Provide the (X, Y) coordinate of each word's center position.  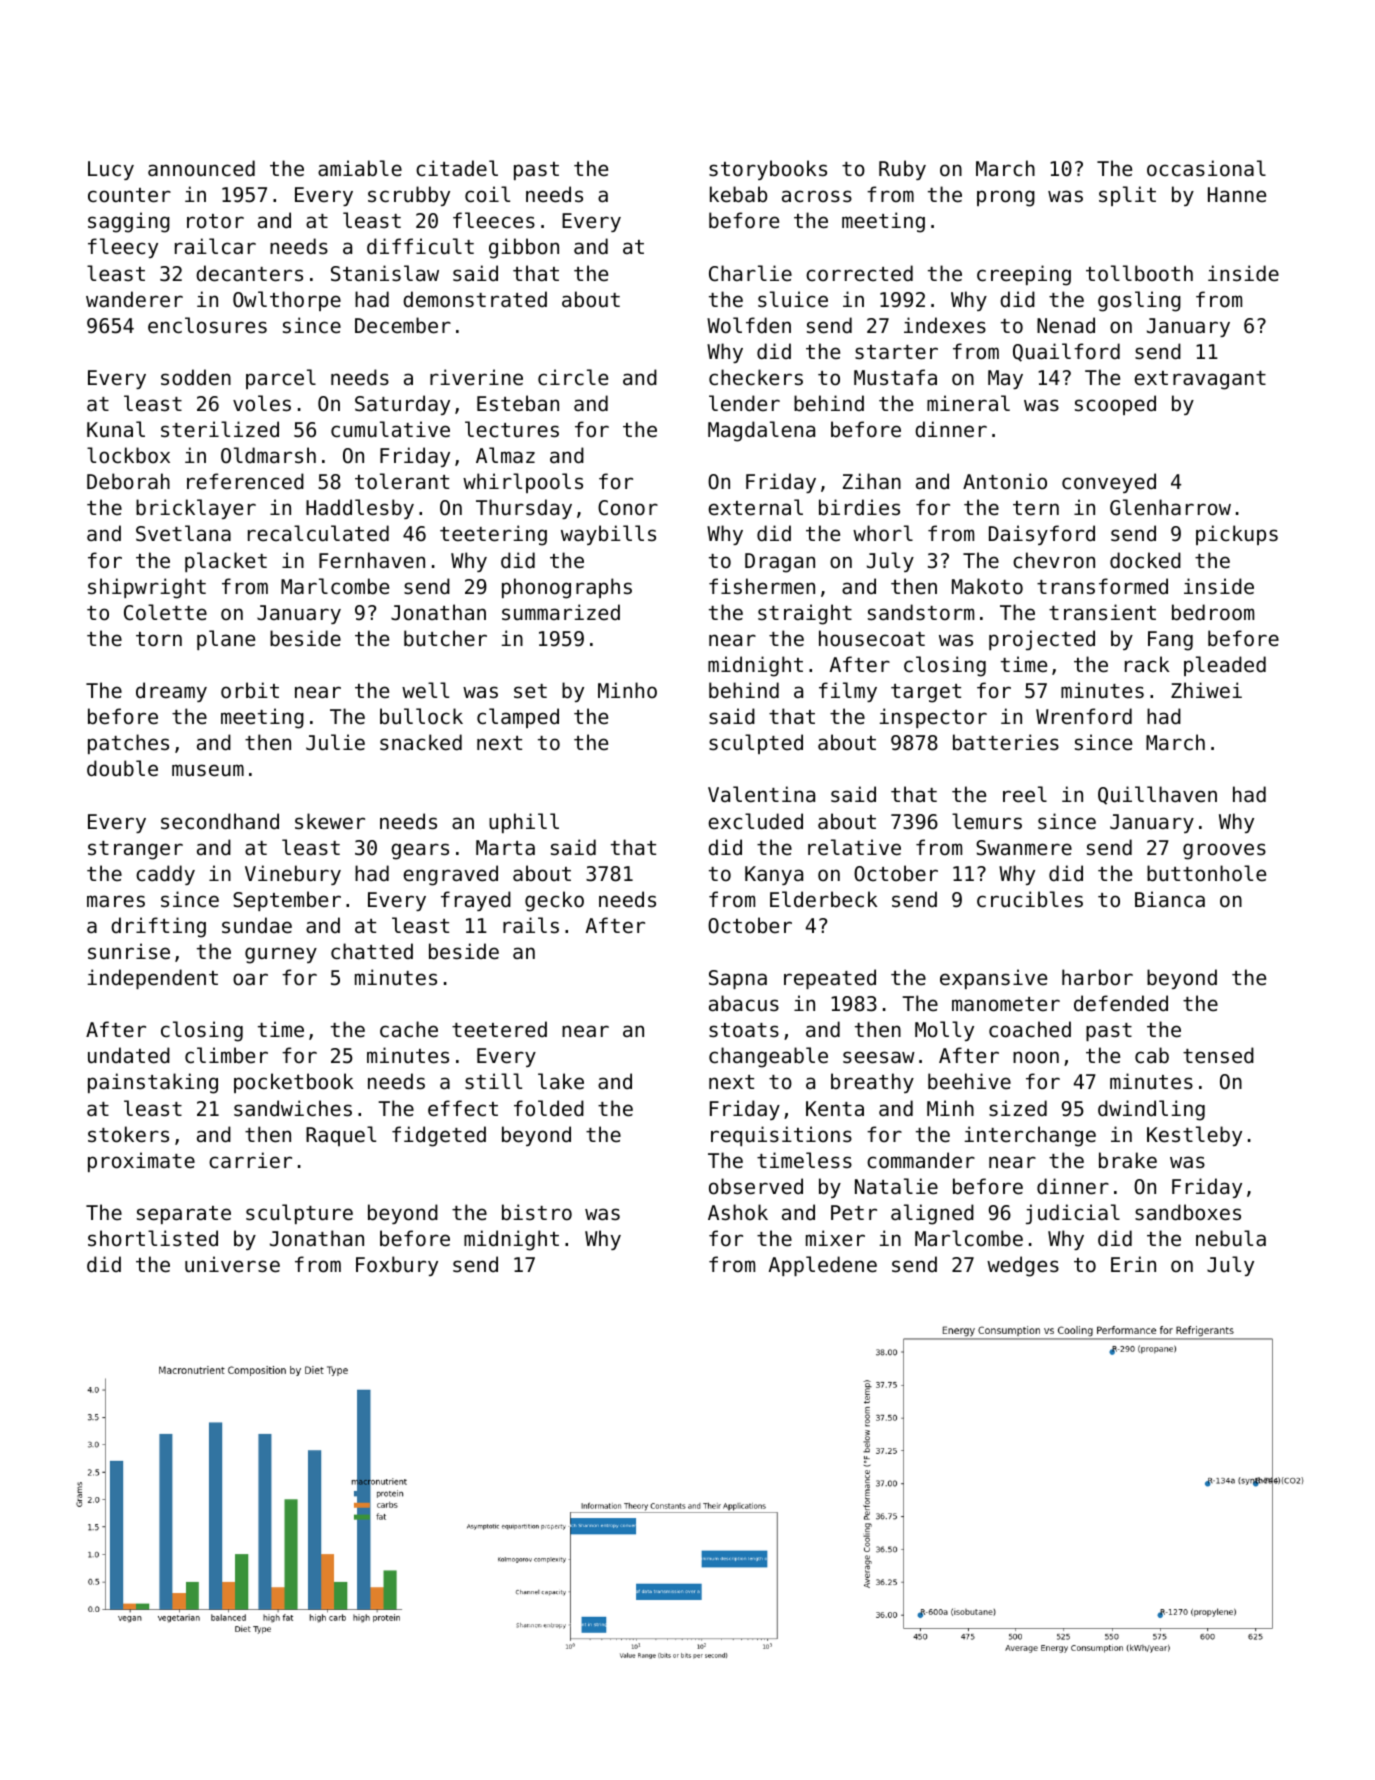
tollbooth (1139, 273)
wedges (1023, 1266)
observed (756, 1186)
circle (573, 377)
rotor (215, 221)
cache (409, 1029)
